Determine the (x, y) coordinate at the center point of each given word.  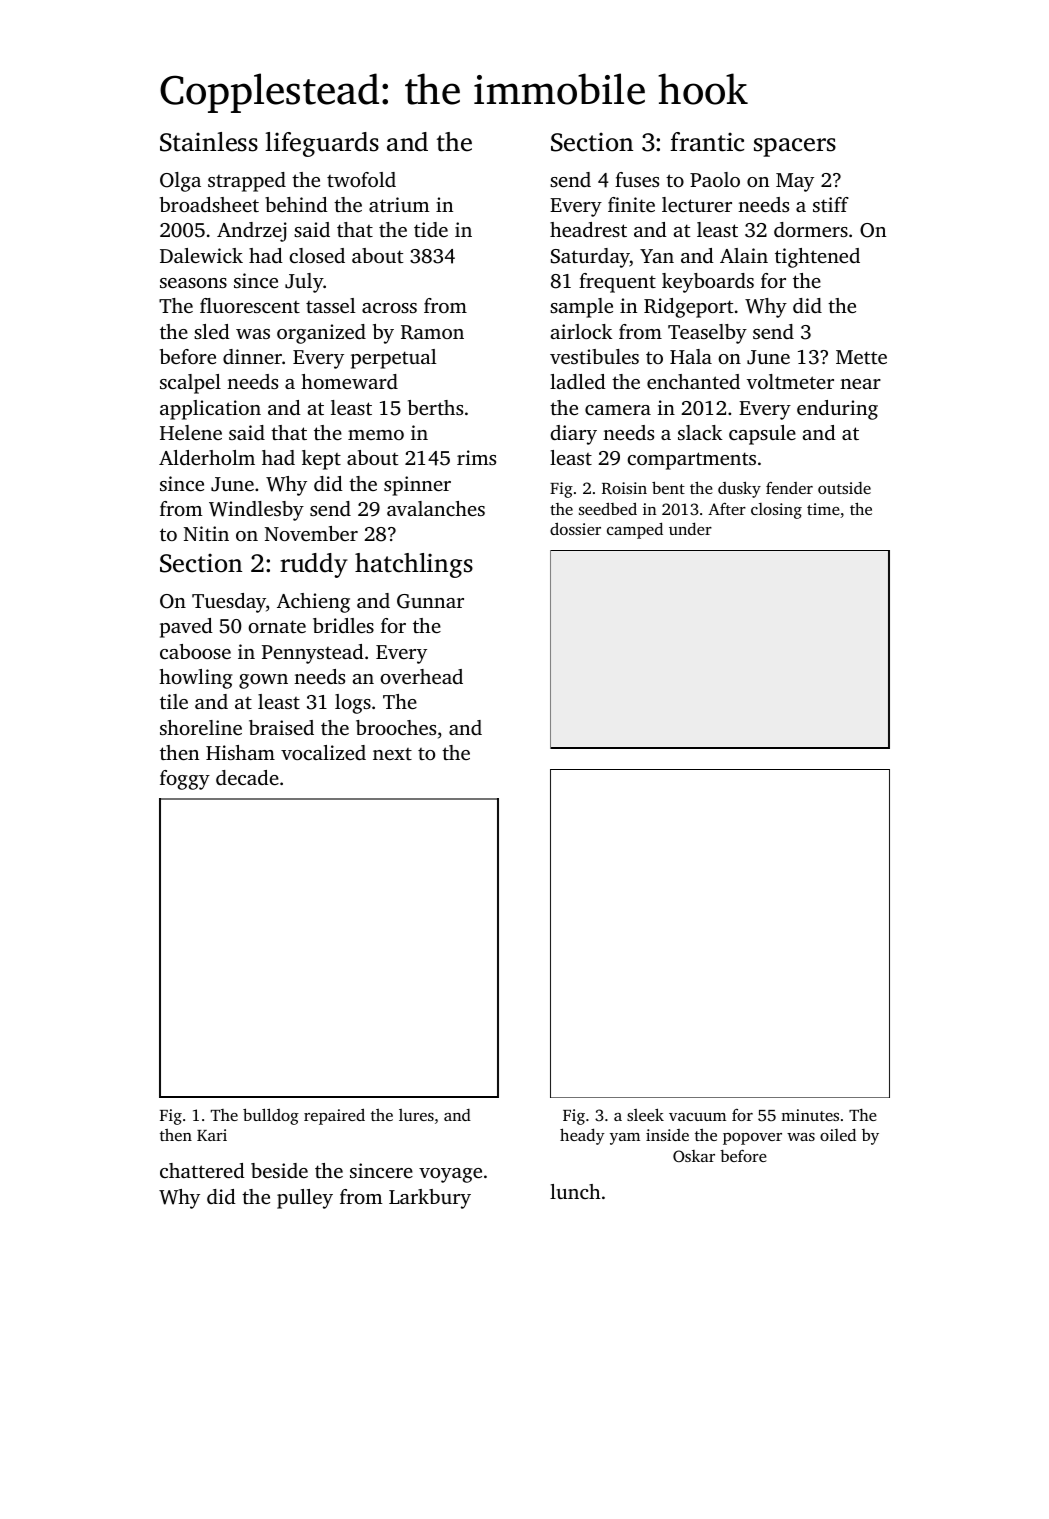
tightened (817, 258)
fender (789, 488)
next (392, 754)
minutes (810, 1115)
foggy (185, 780)
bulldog (271, 1116)
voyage (450, 1175)
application (210, 410)
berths (435, 407)
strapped (247, 182)
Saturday (590, 258)
